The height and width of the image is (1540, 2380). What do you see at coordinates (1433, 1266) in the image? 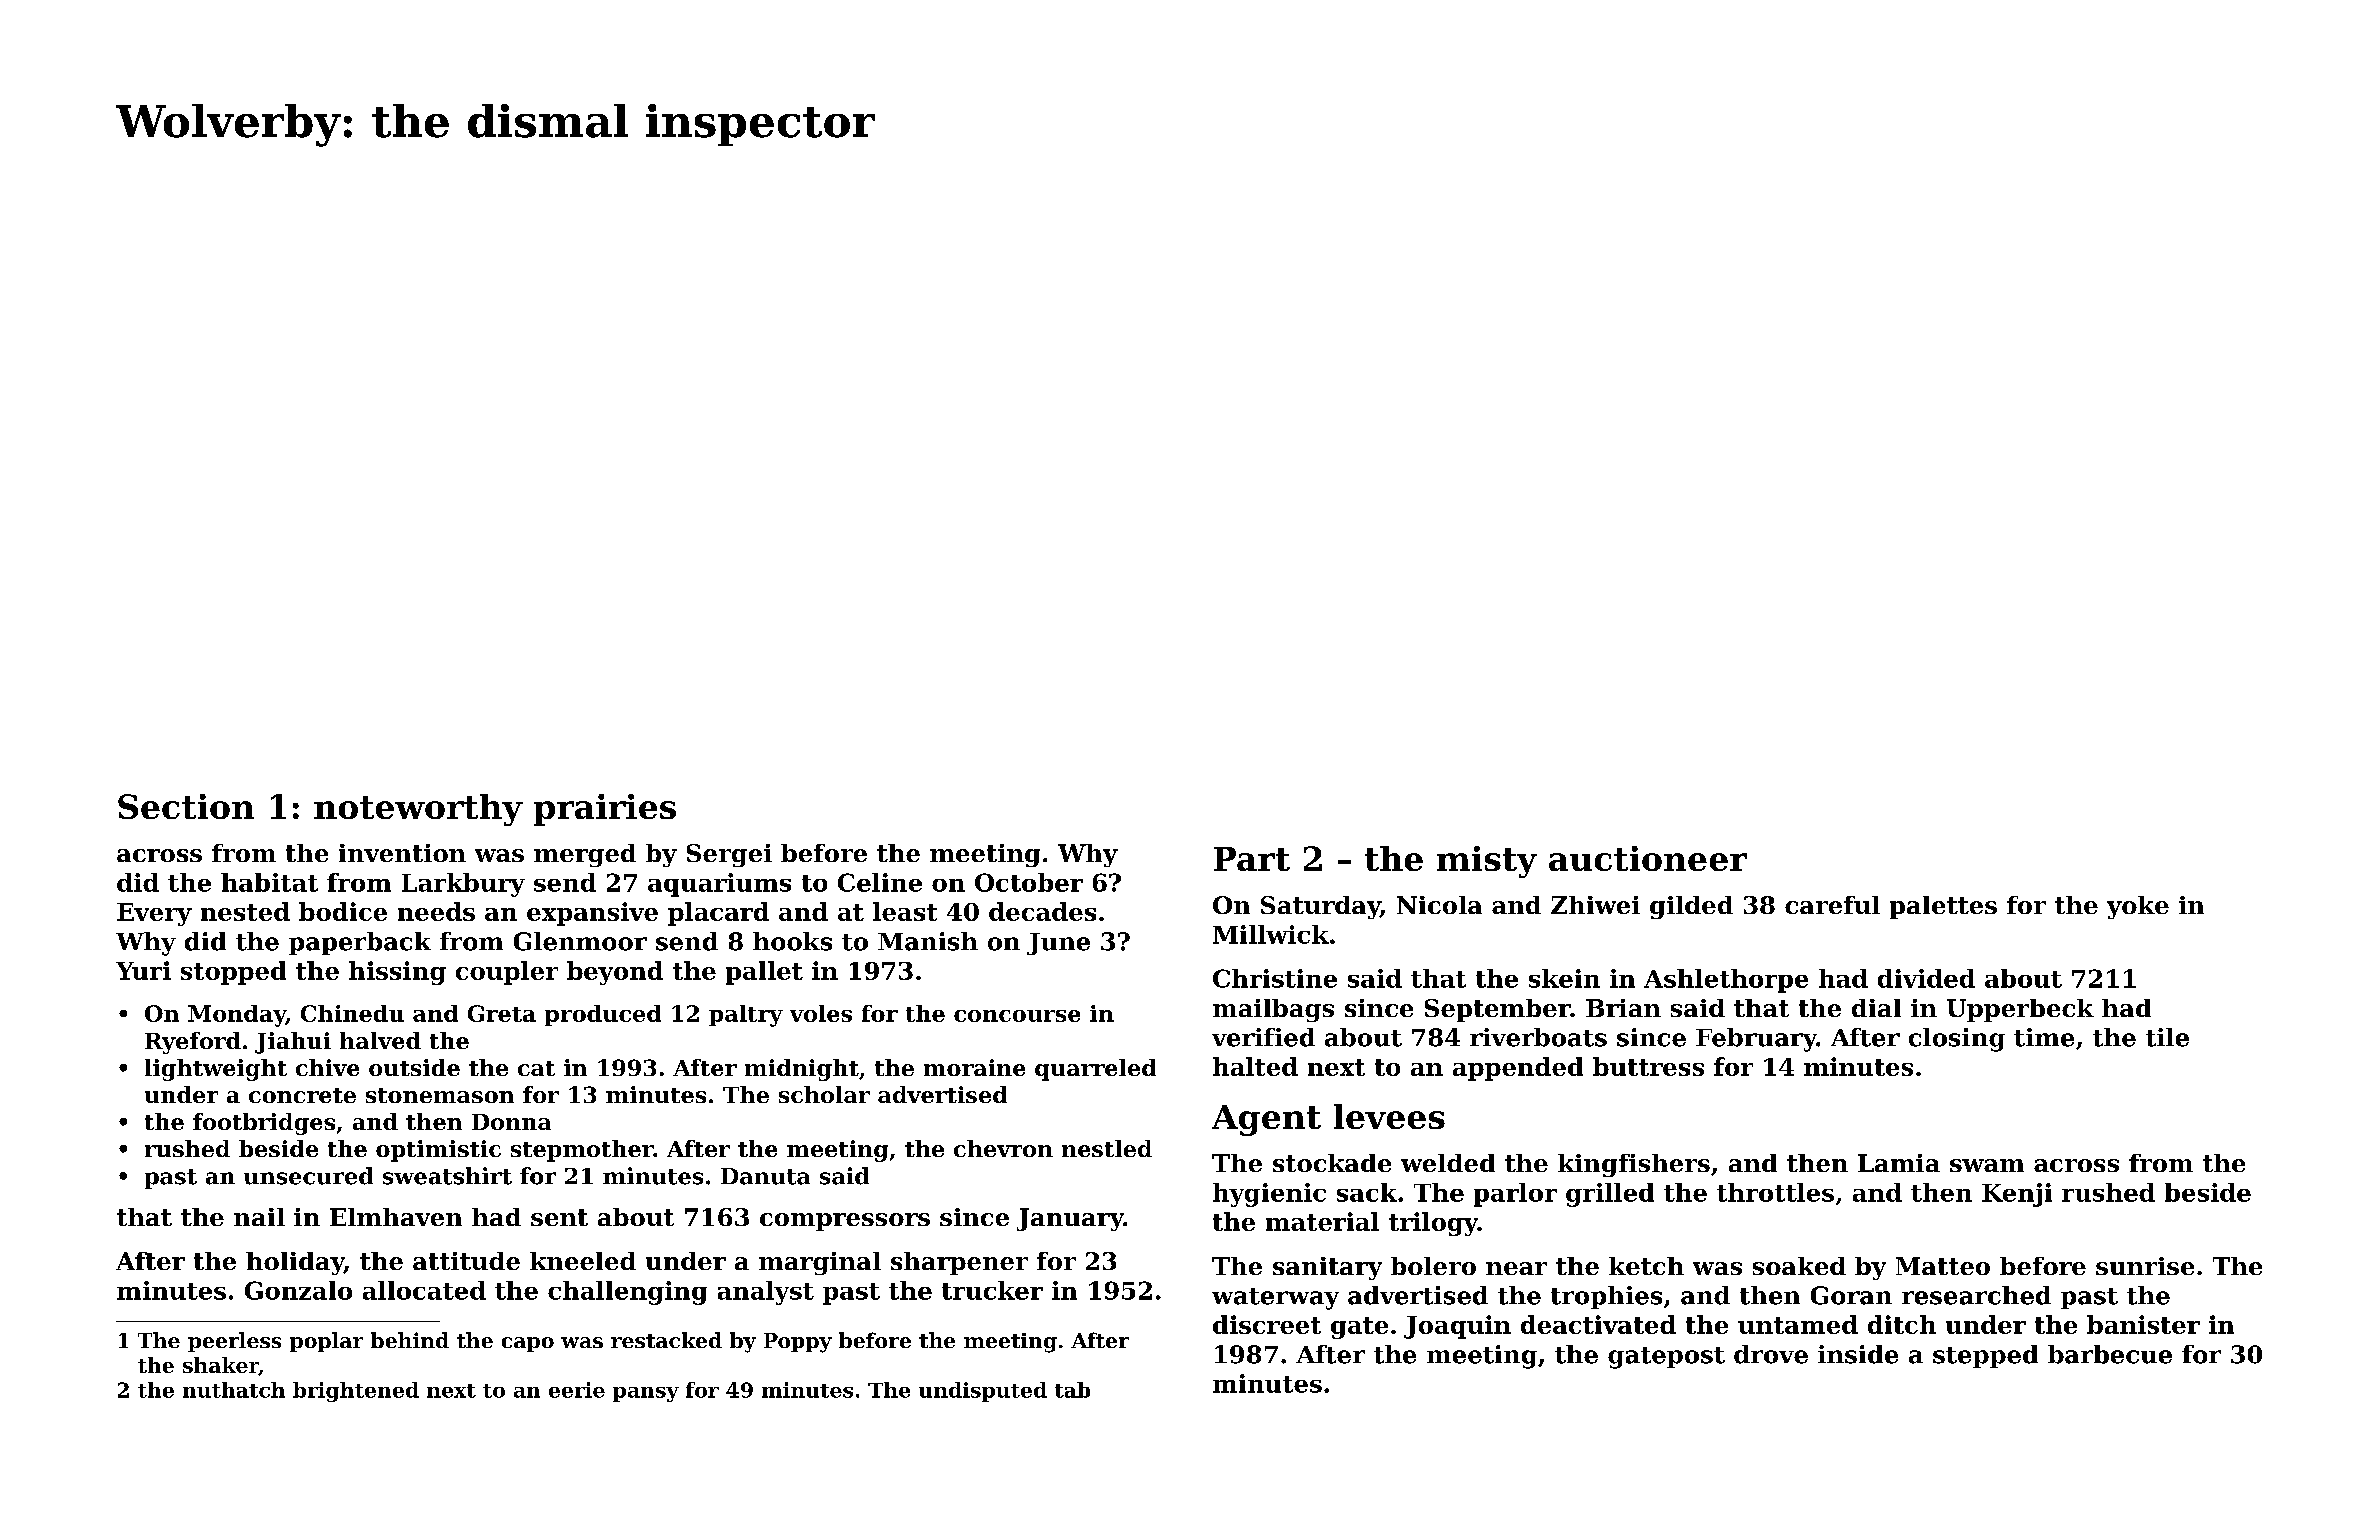
I see `bolero` at bounding box center [1433, 1266].
